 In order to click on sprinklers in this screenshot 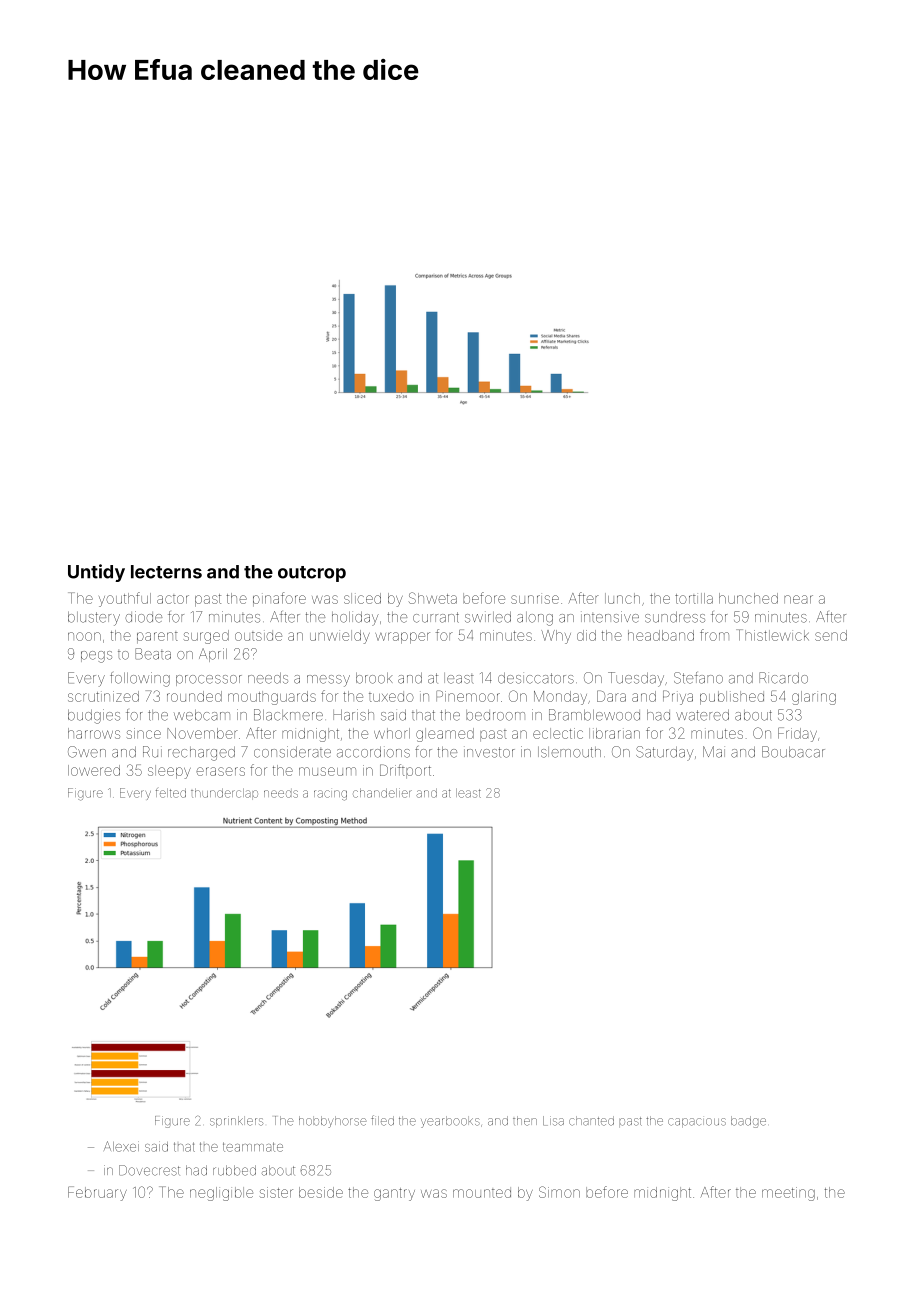, I will do `click(236, 1121)`.
